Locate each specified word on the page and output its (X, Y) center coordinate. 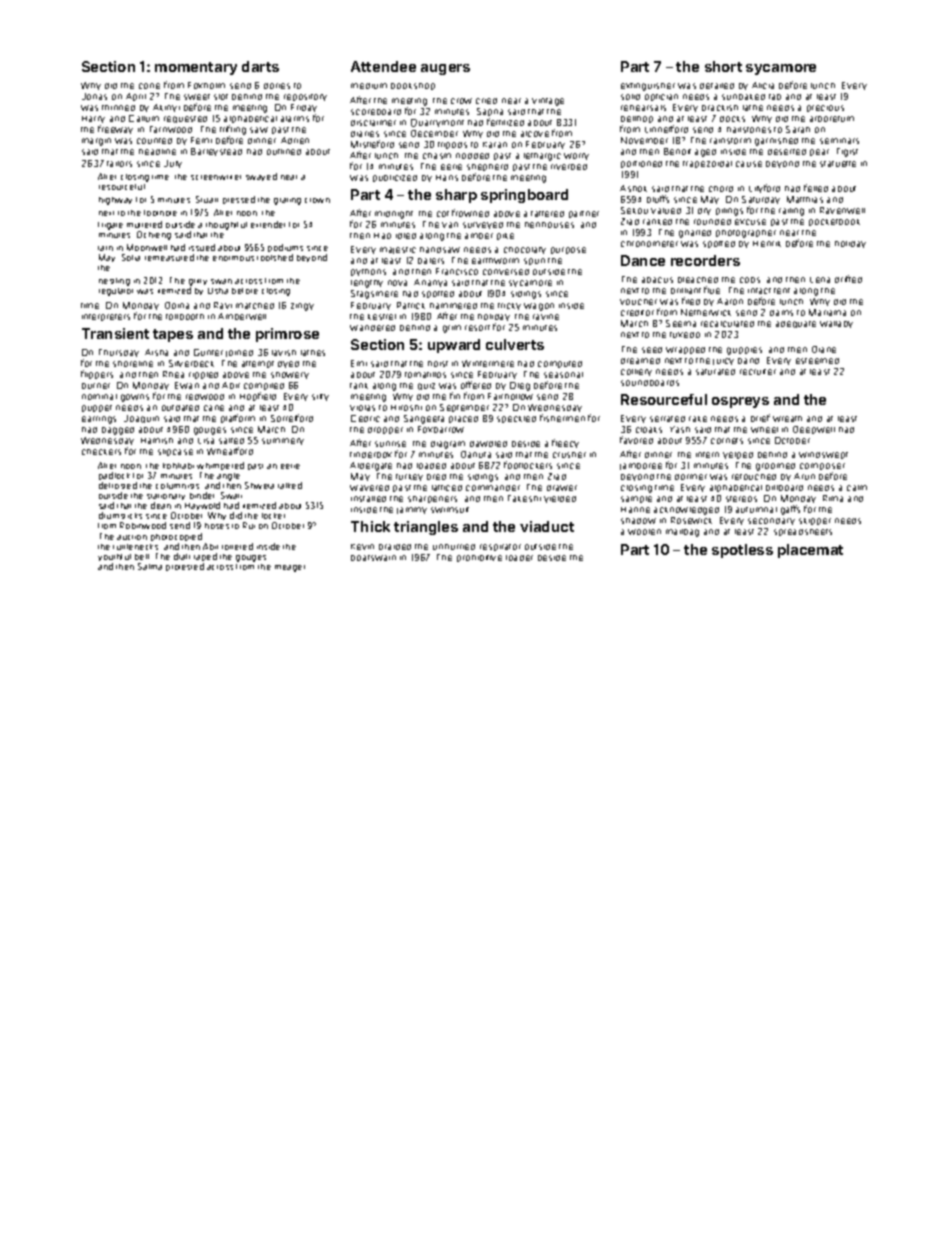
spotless (742, 551)
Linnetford (666, 129)
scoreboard (376, 112)
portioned (641, 164)
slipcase (175, 452)
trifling (233, 131)
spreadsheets (803, 532)
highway (115, 201)
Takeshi (524, 498)
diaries (365, 134)
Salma (150, 566)
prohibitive (479, 558)
